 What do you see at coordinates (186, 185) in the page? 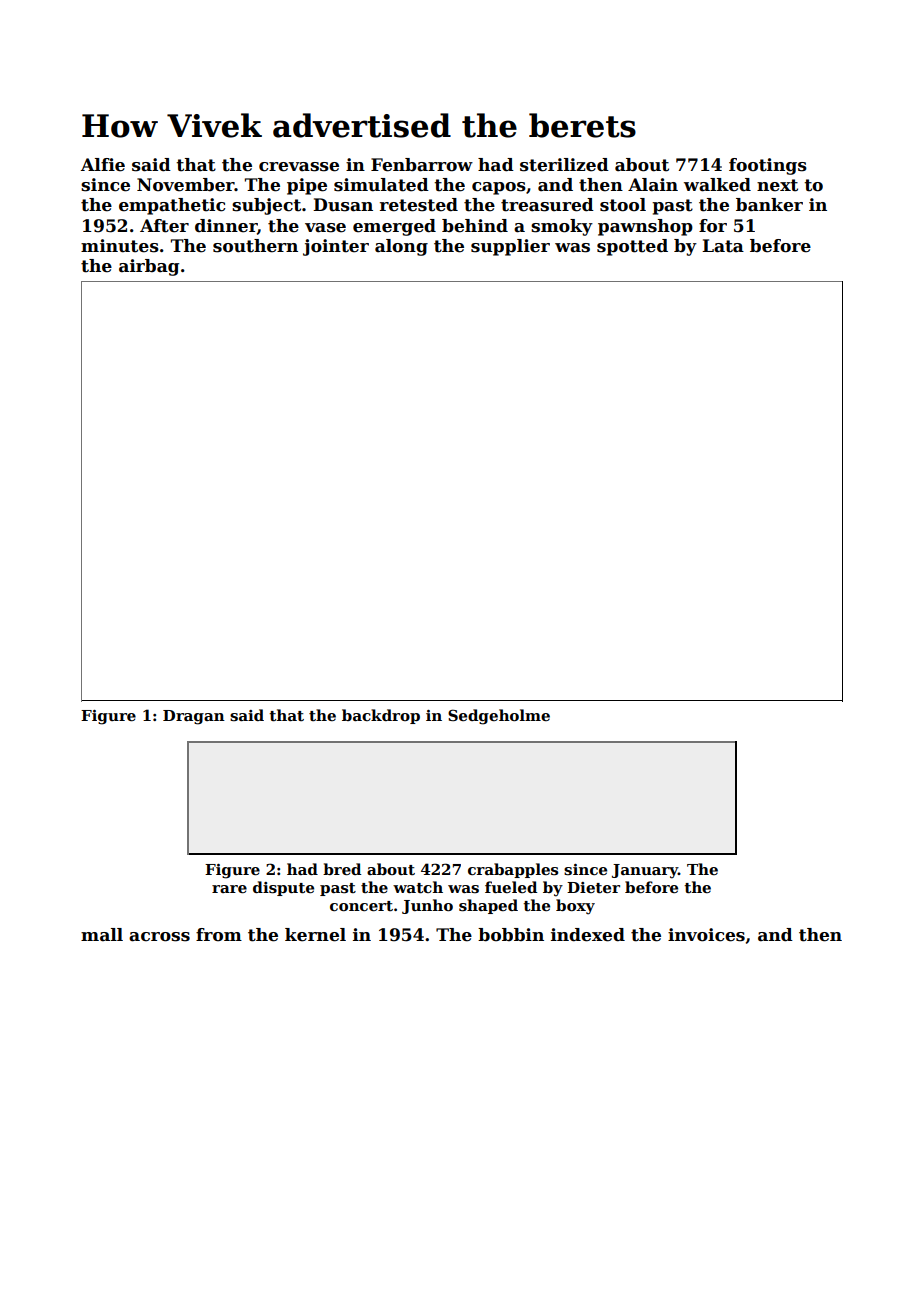
I see `November` at bounding box center [186, 185].
